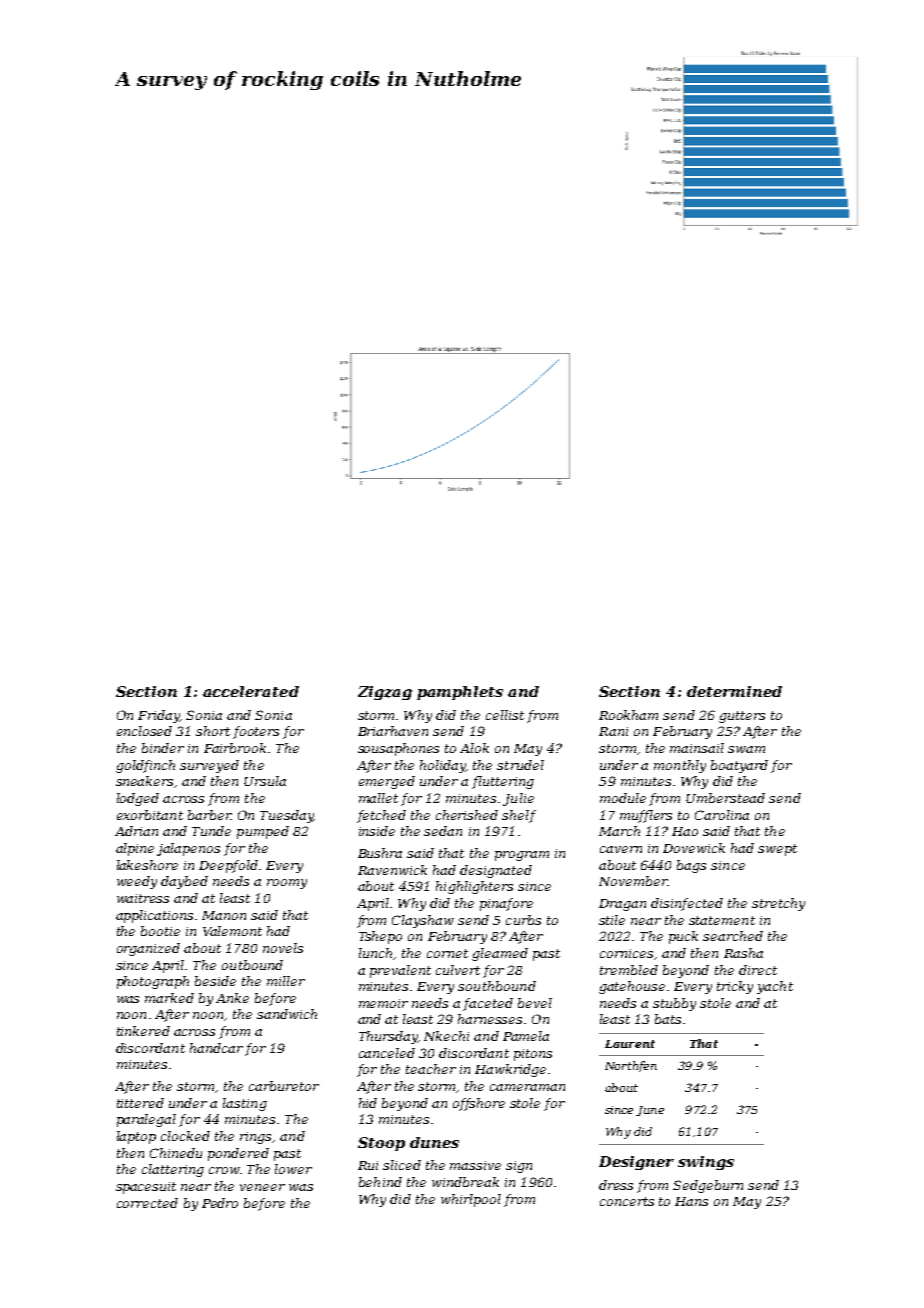 The width and height of the screenshot is (924, 1308). What do you see at coordinates (392, 870) in the screenshot?
I see `Ravenwick` at bounding box center [392, 870].
